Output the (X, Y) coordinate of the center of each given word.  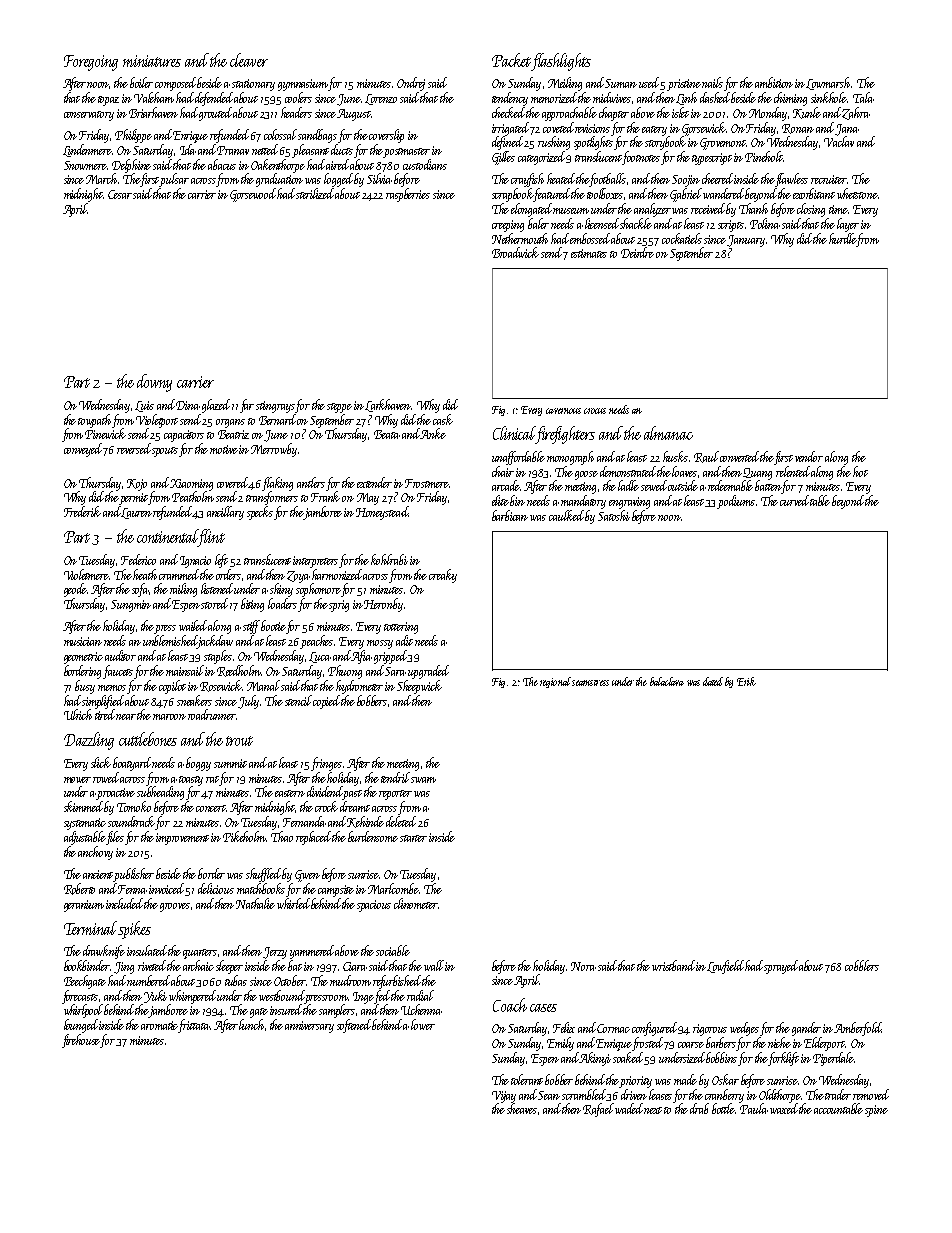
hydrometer (359, 687)
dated (713, 681)
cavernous (563, 411)
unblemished (170, 640)
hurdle (843, 238)
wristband (674, 965)
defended (214, 99)
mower (77, 780)
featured (553, 195)
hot (860, 471)
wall (434, 965)
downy (154, 383)
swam (423, 780)
